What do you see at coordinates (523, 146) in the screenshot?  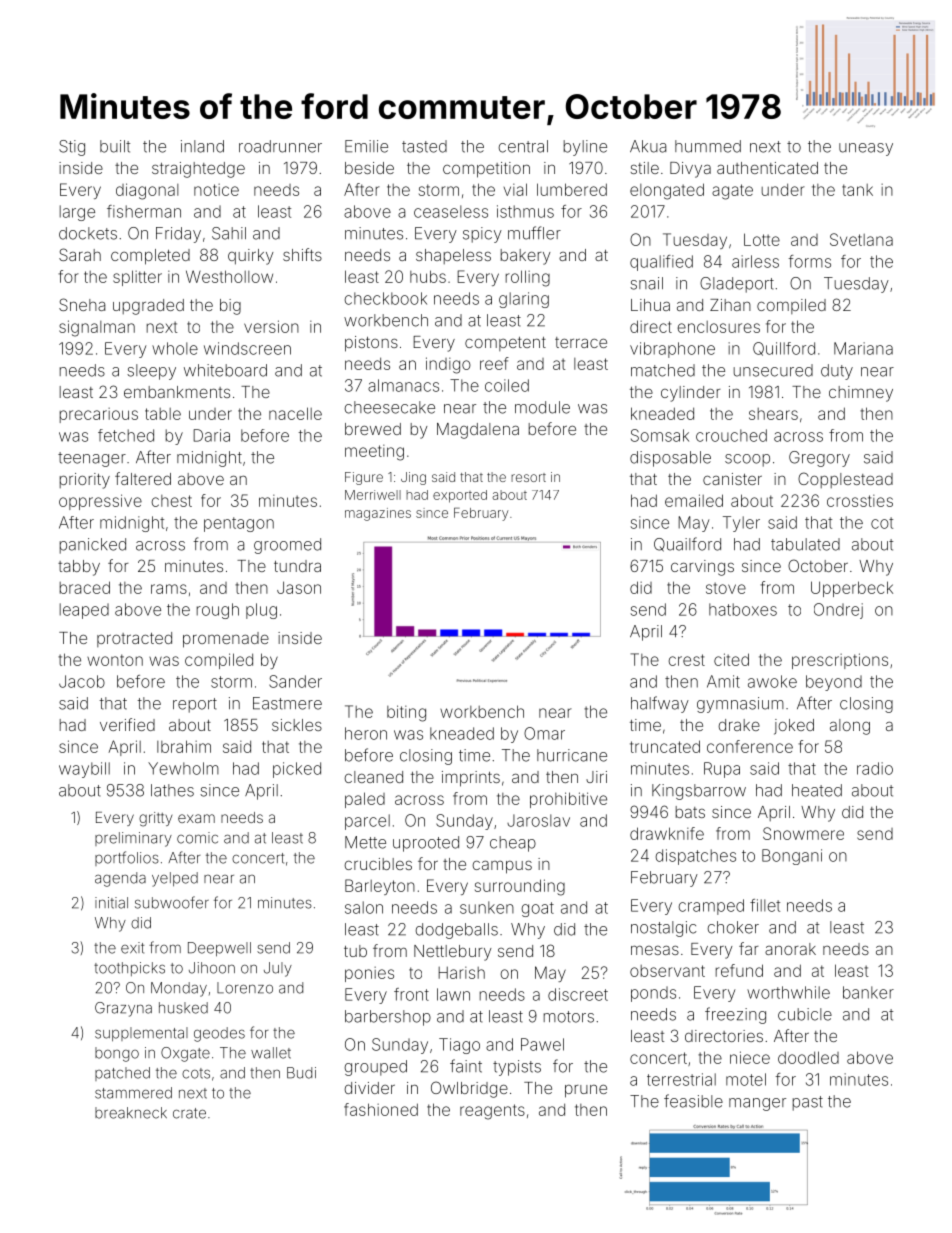 I see `central` at bounding box center [523, 146].
